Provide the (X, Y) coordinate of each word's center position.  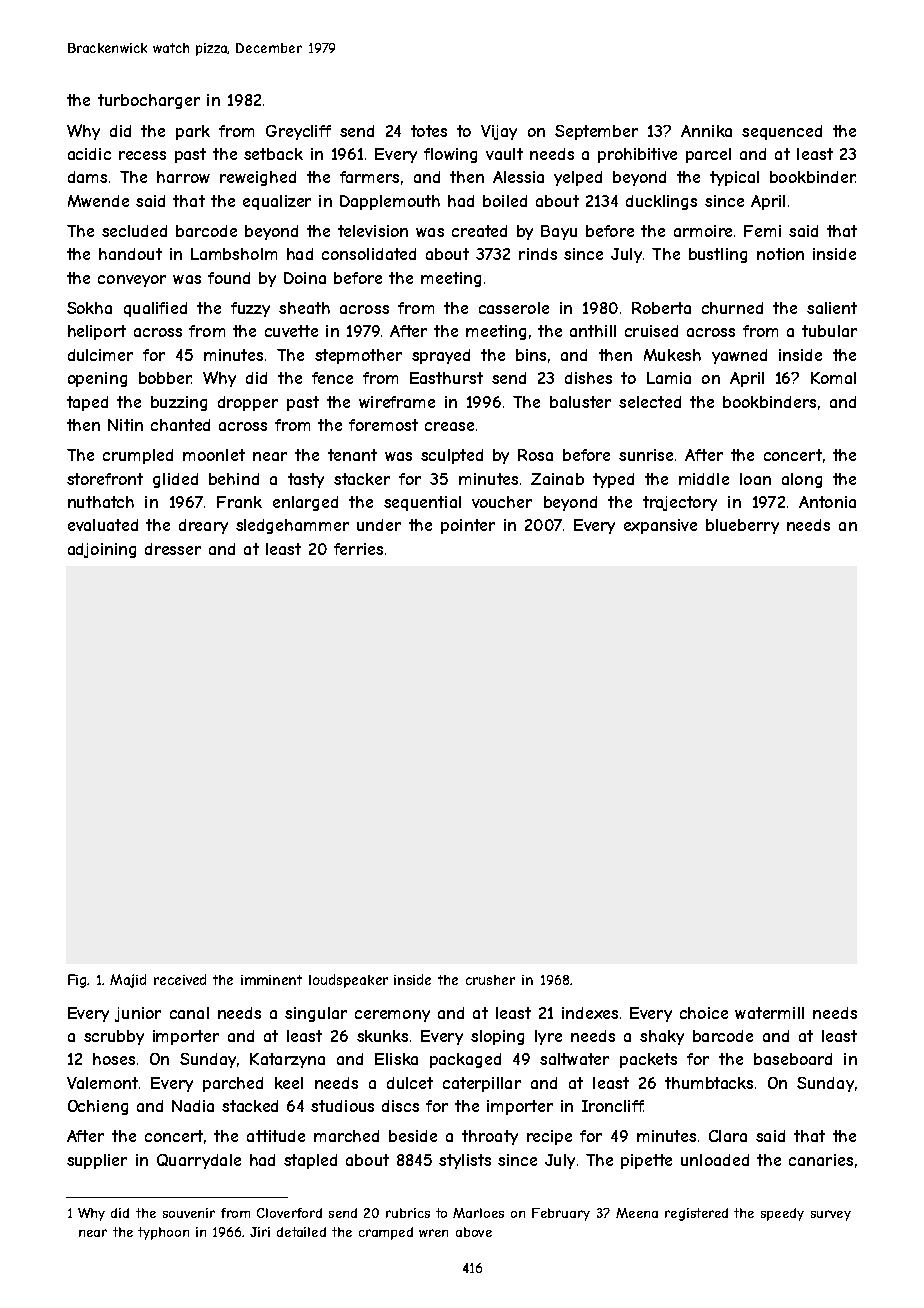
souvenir (189, 1213)
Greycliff (298, 132)
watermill (769, 1013)
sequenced (782, 132)
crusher (490, 980)
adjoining (102, 550)
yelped (578, 178)
